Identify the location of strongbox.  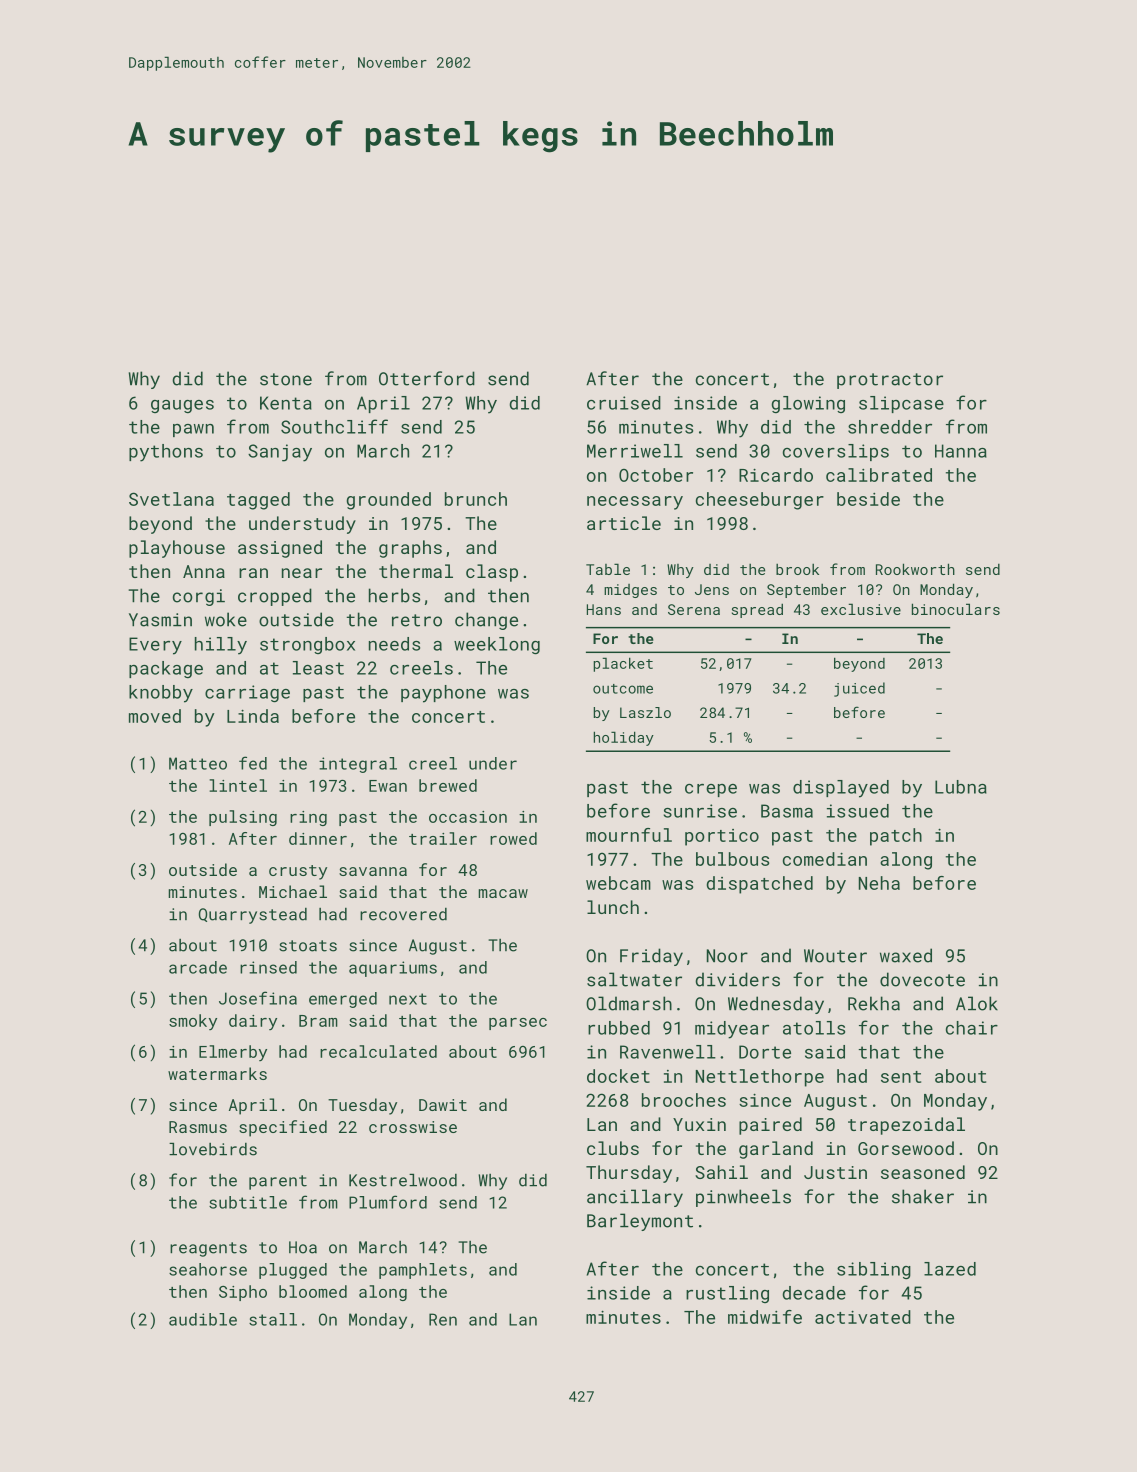
(307, 645).
